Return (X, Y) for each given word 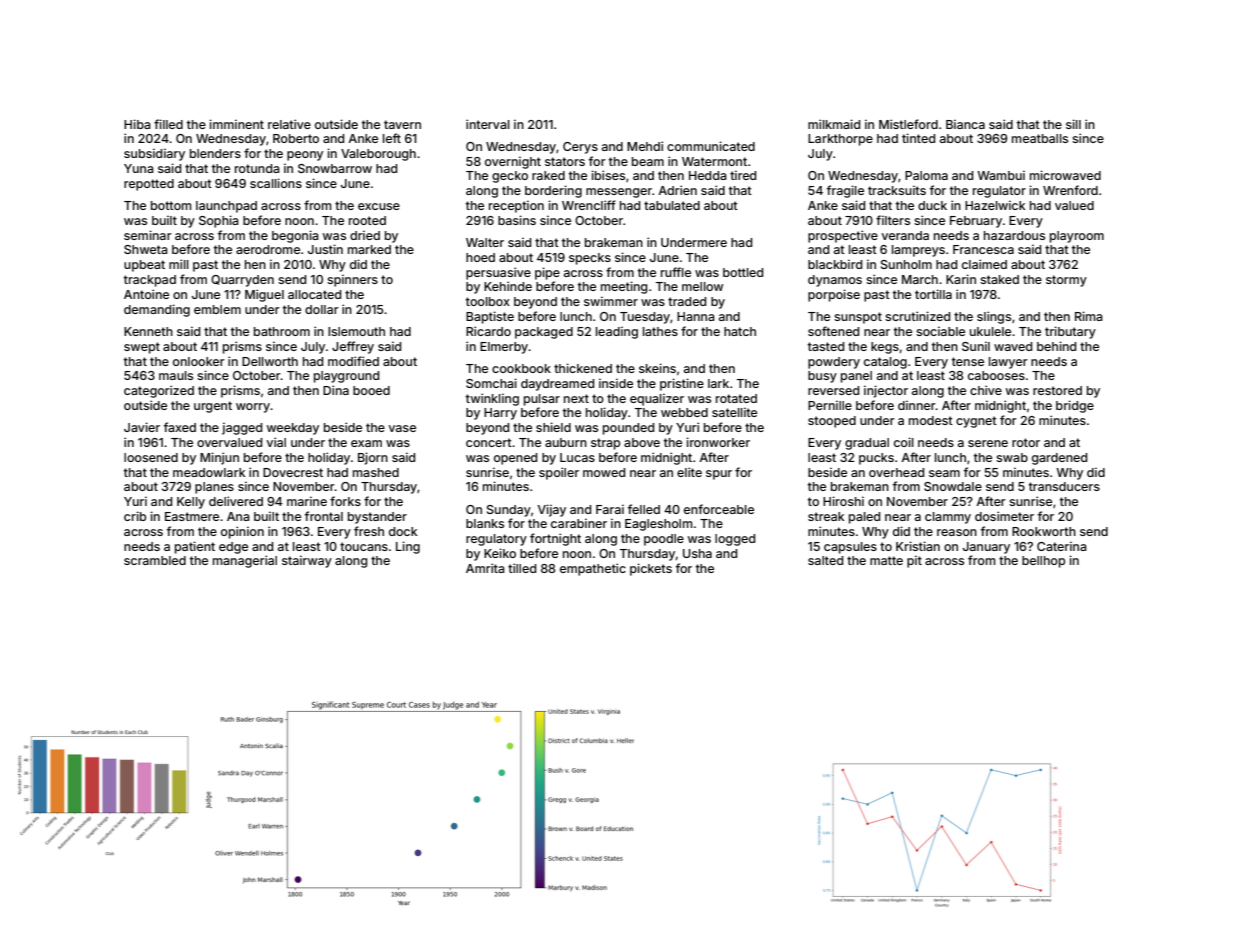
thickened (583, 368)
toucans (364, 546)
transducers (1064, 486)
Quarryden (242, 281)
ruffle (676, 272)
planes (214, 488)
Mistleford (908, 124)
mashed (376, 472)
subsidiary (154, 154)
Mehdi (645, 146)
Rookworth (1044, 531)
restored (1057, 390)
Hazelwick (995, 205)
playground (346, 377)
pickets (651, 569)
